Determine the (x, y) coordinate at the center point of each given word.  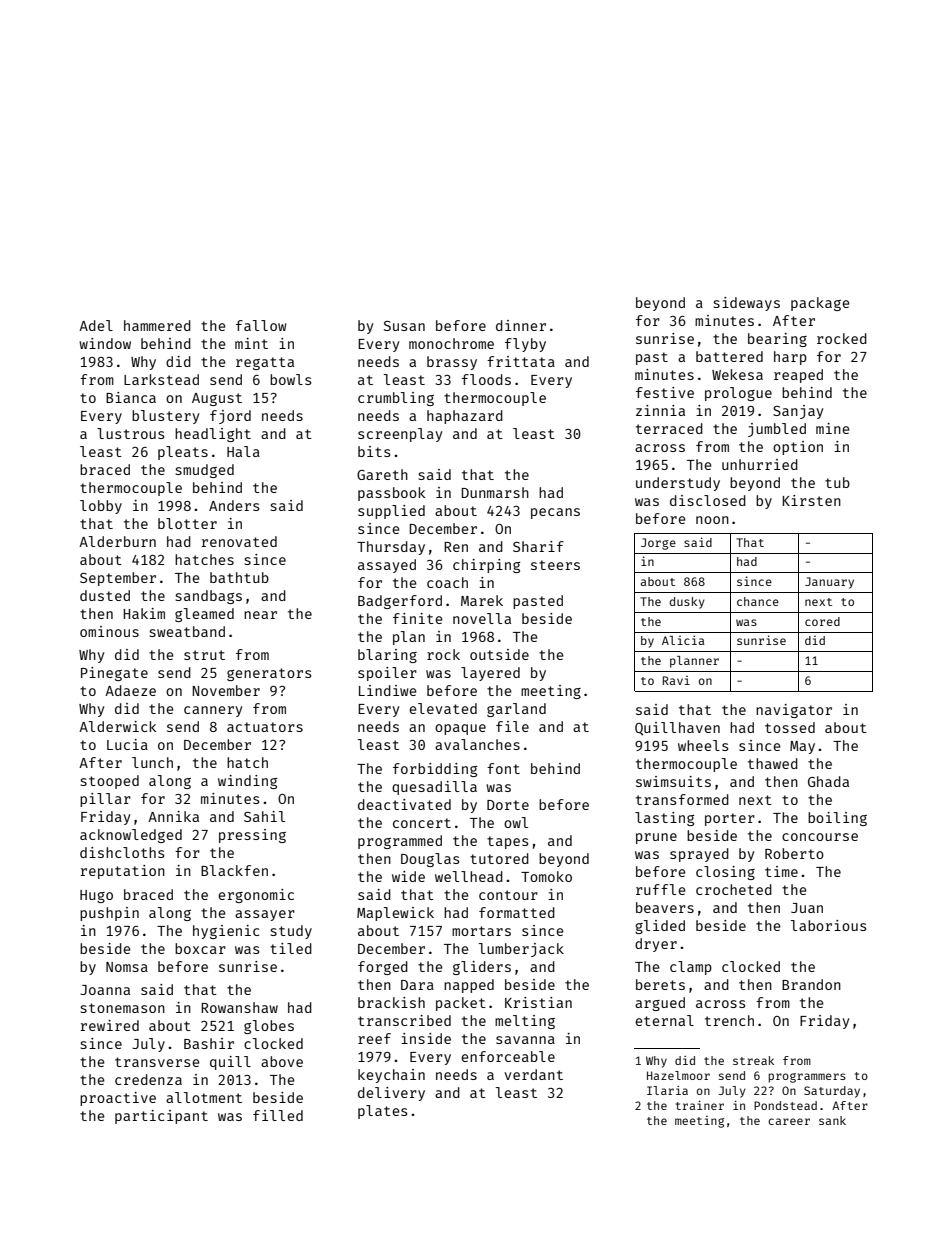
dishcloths (122, 852)
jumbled (777, 430)
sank (832, 1120)
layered (490, 674)
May (802, 747)
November (226, 690)
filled (278, 1115)
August (217, 399)
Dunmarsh (495, 492)
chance (758, 601)
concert (422, 823)
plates (383, 1112)
